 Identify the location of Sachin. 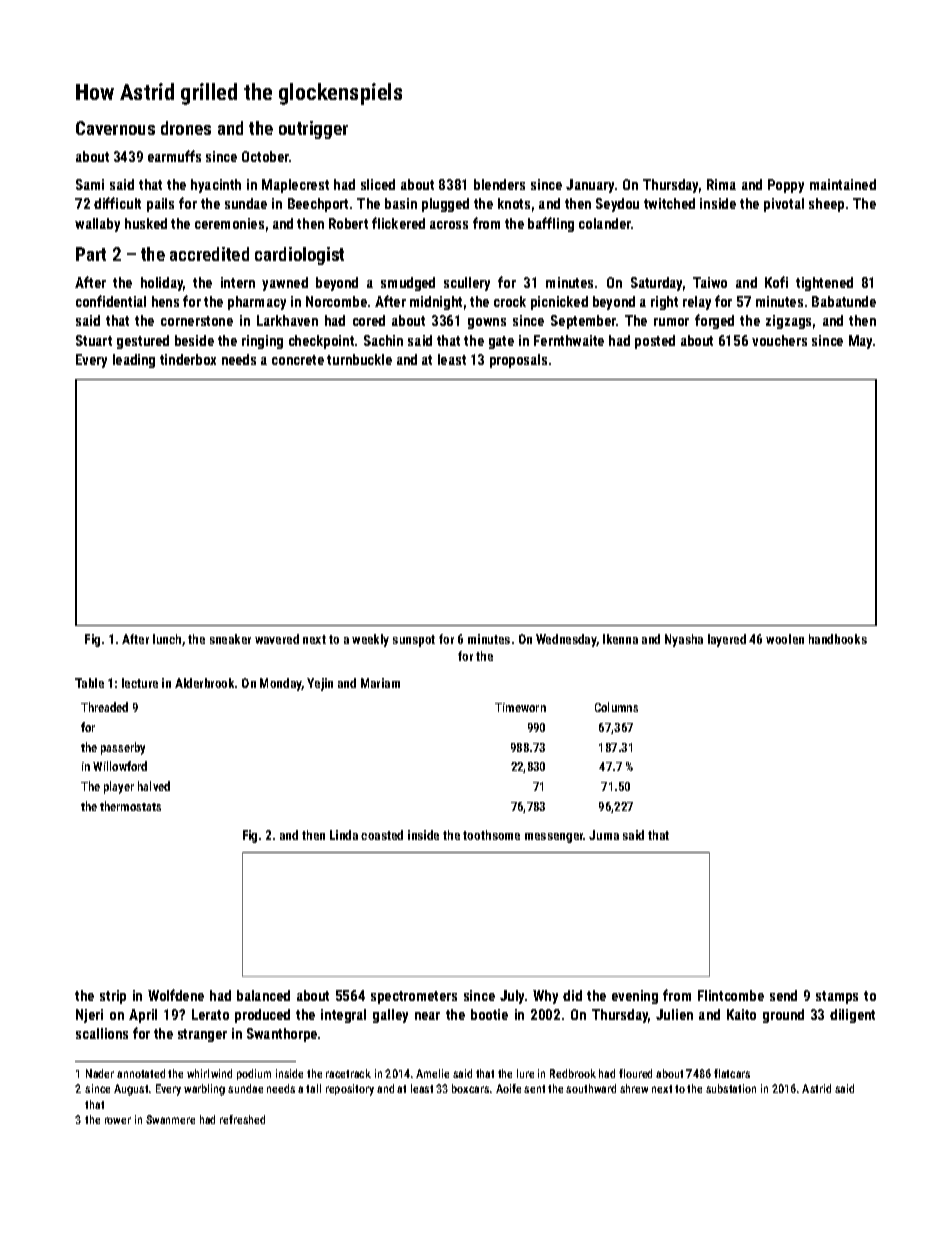
(383, 340).
